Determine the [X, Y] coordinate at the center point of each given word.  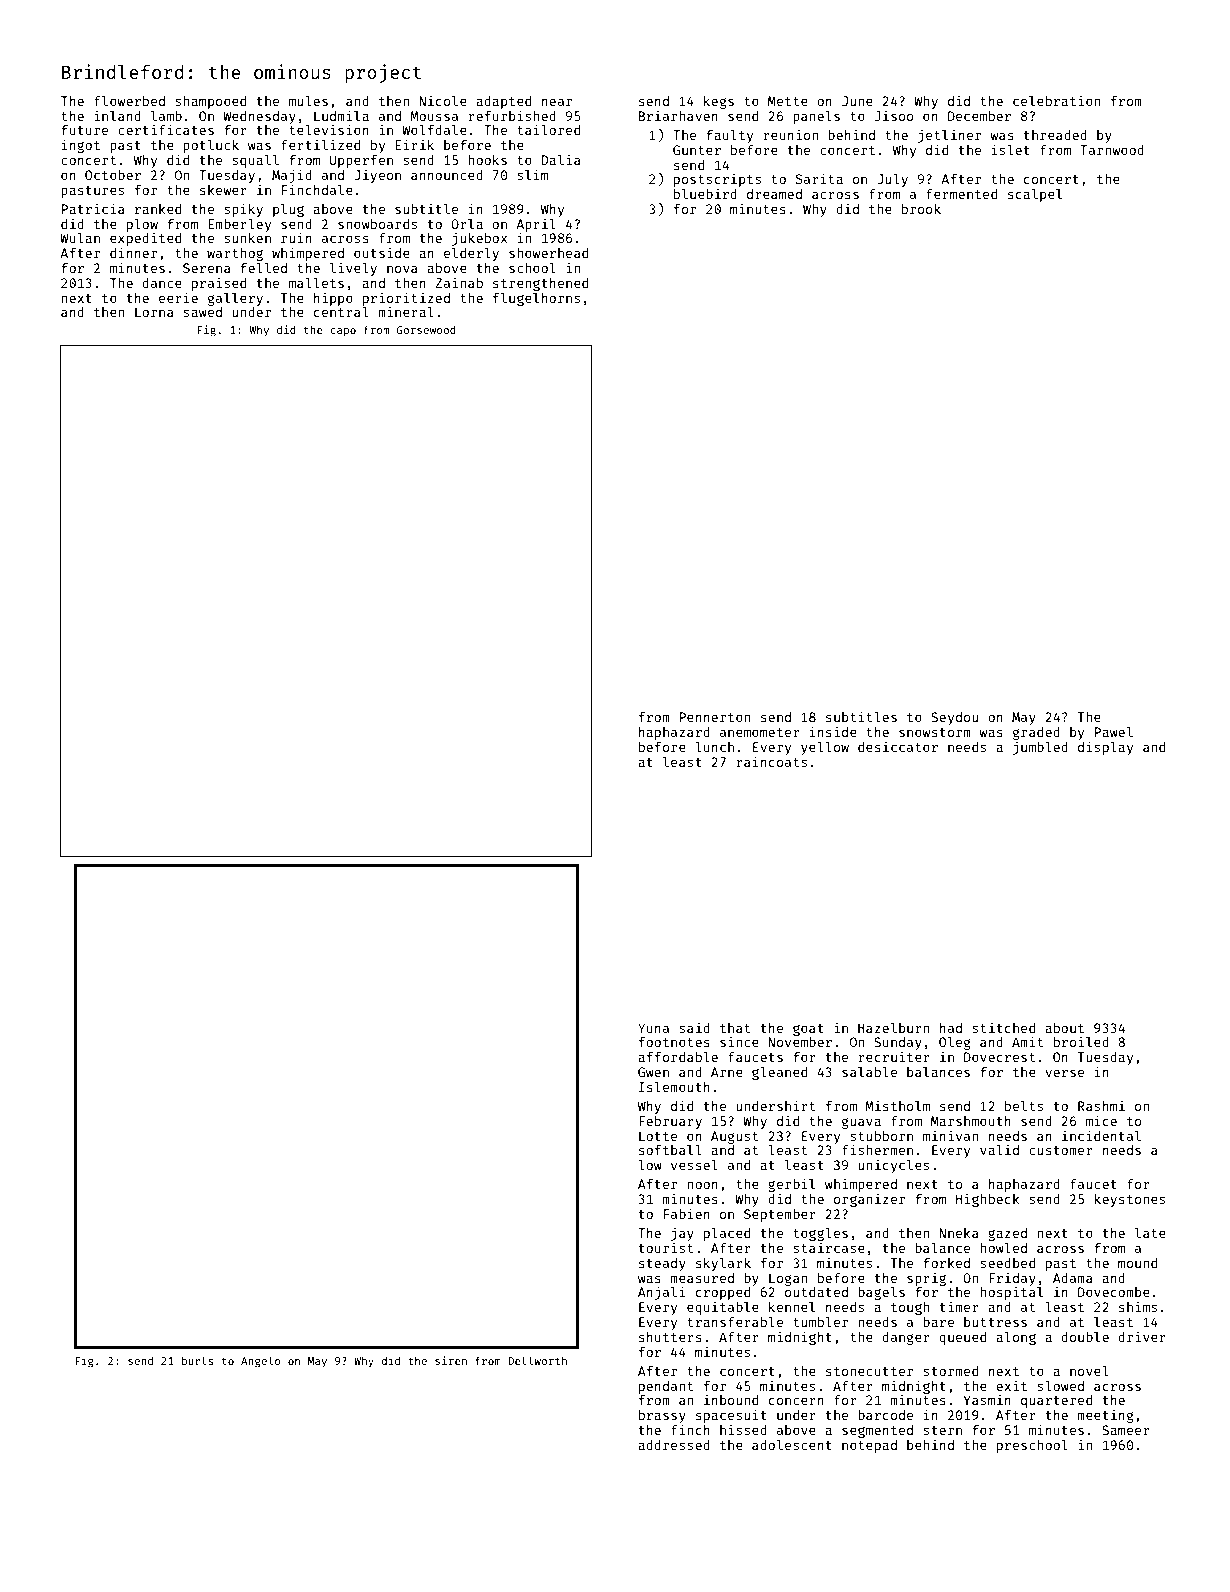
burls [198, 1360]
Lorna [154, 312]
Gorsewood [426, 330]
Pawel [1114, 731]
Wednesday [259, 117]
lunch [714, 746]
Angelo [260, 1362]
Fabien [687, 1213]
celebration [1056, 100]
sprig [926, 1279]
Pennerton [715, 717]
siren [451, 1360]
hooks [487, 160]
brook [921, 209]
